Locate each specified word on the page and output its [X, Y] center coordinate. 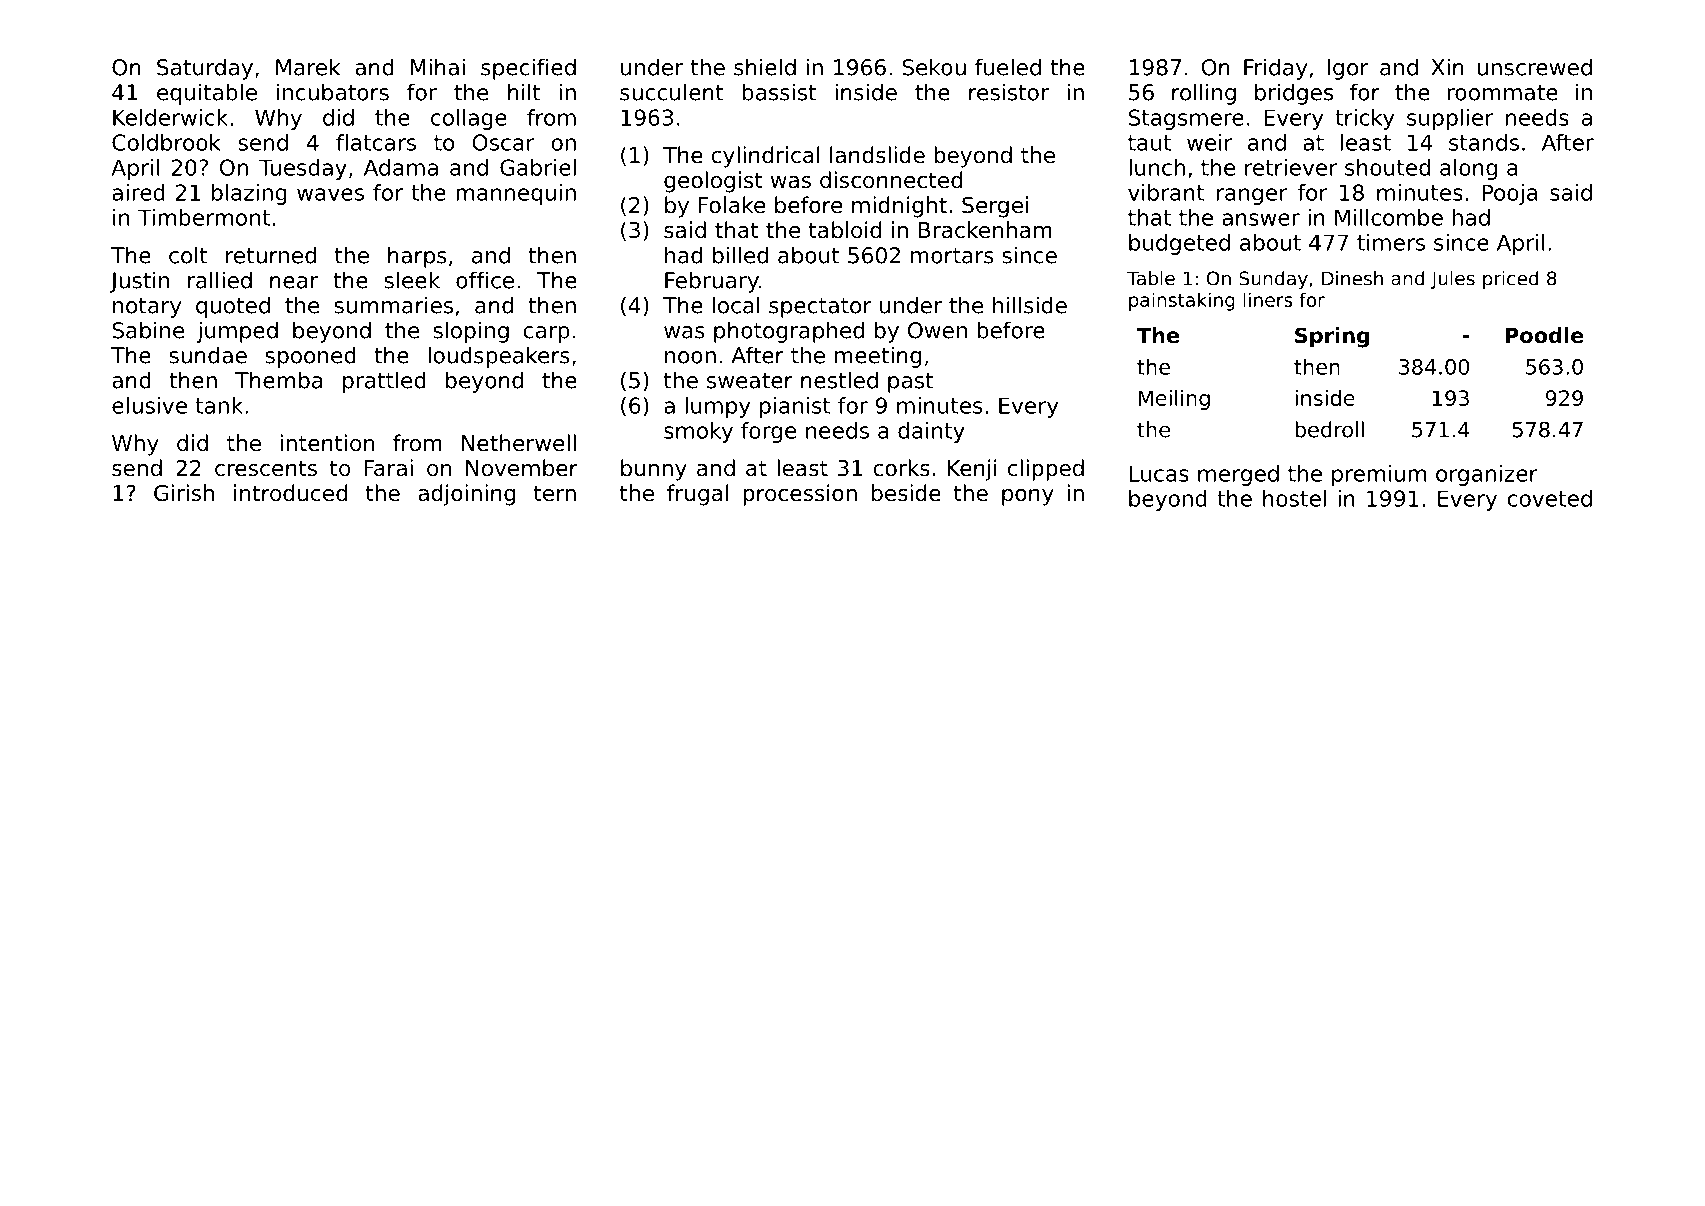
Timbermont [204, 217]
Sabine [148, 330]
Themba [278, 380]
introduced [290, 493]
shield [765, 67]
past [910, 383]
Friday [1275, 69]
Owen [937, 330]
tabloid [845, 230]
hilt [524, 92]
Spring [1332, 337]
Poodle [1545, 335]
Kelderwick [170, 117]
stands [1484, 142]
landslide [877, 155]
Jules [1453, 280]
